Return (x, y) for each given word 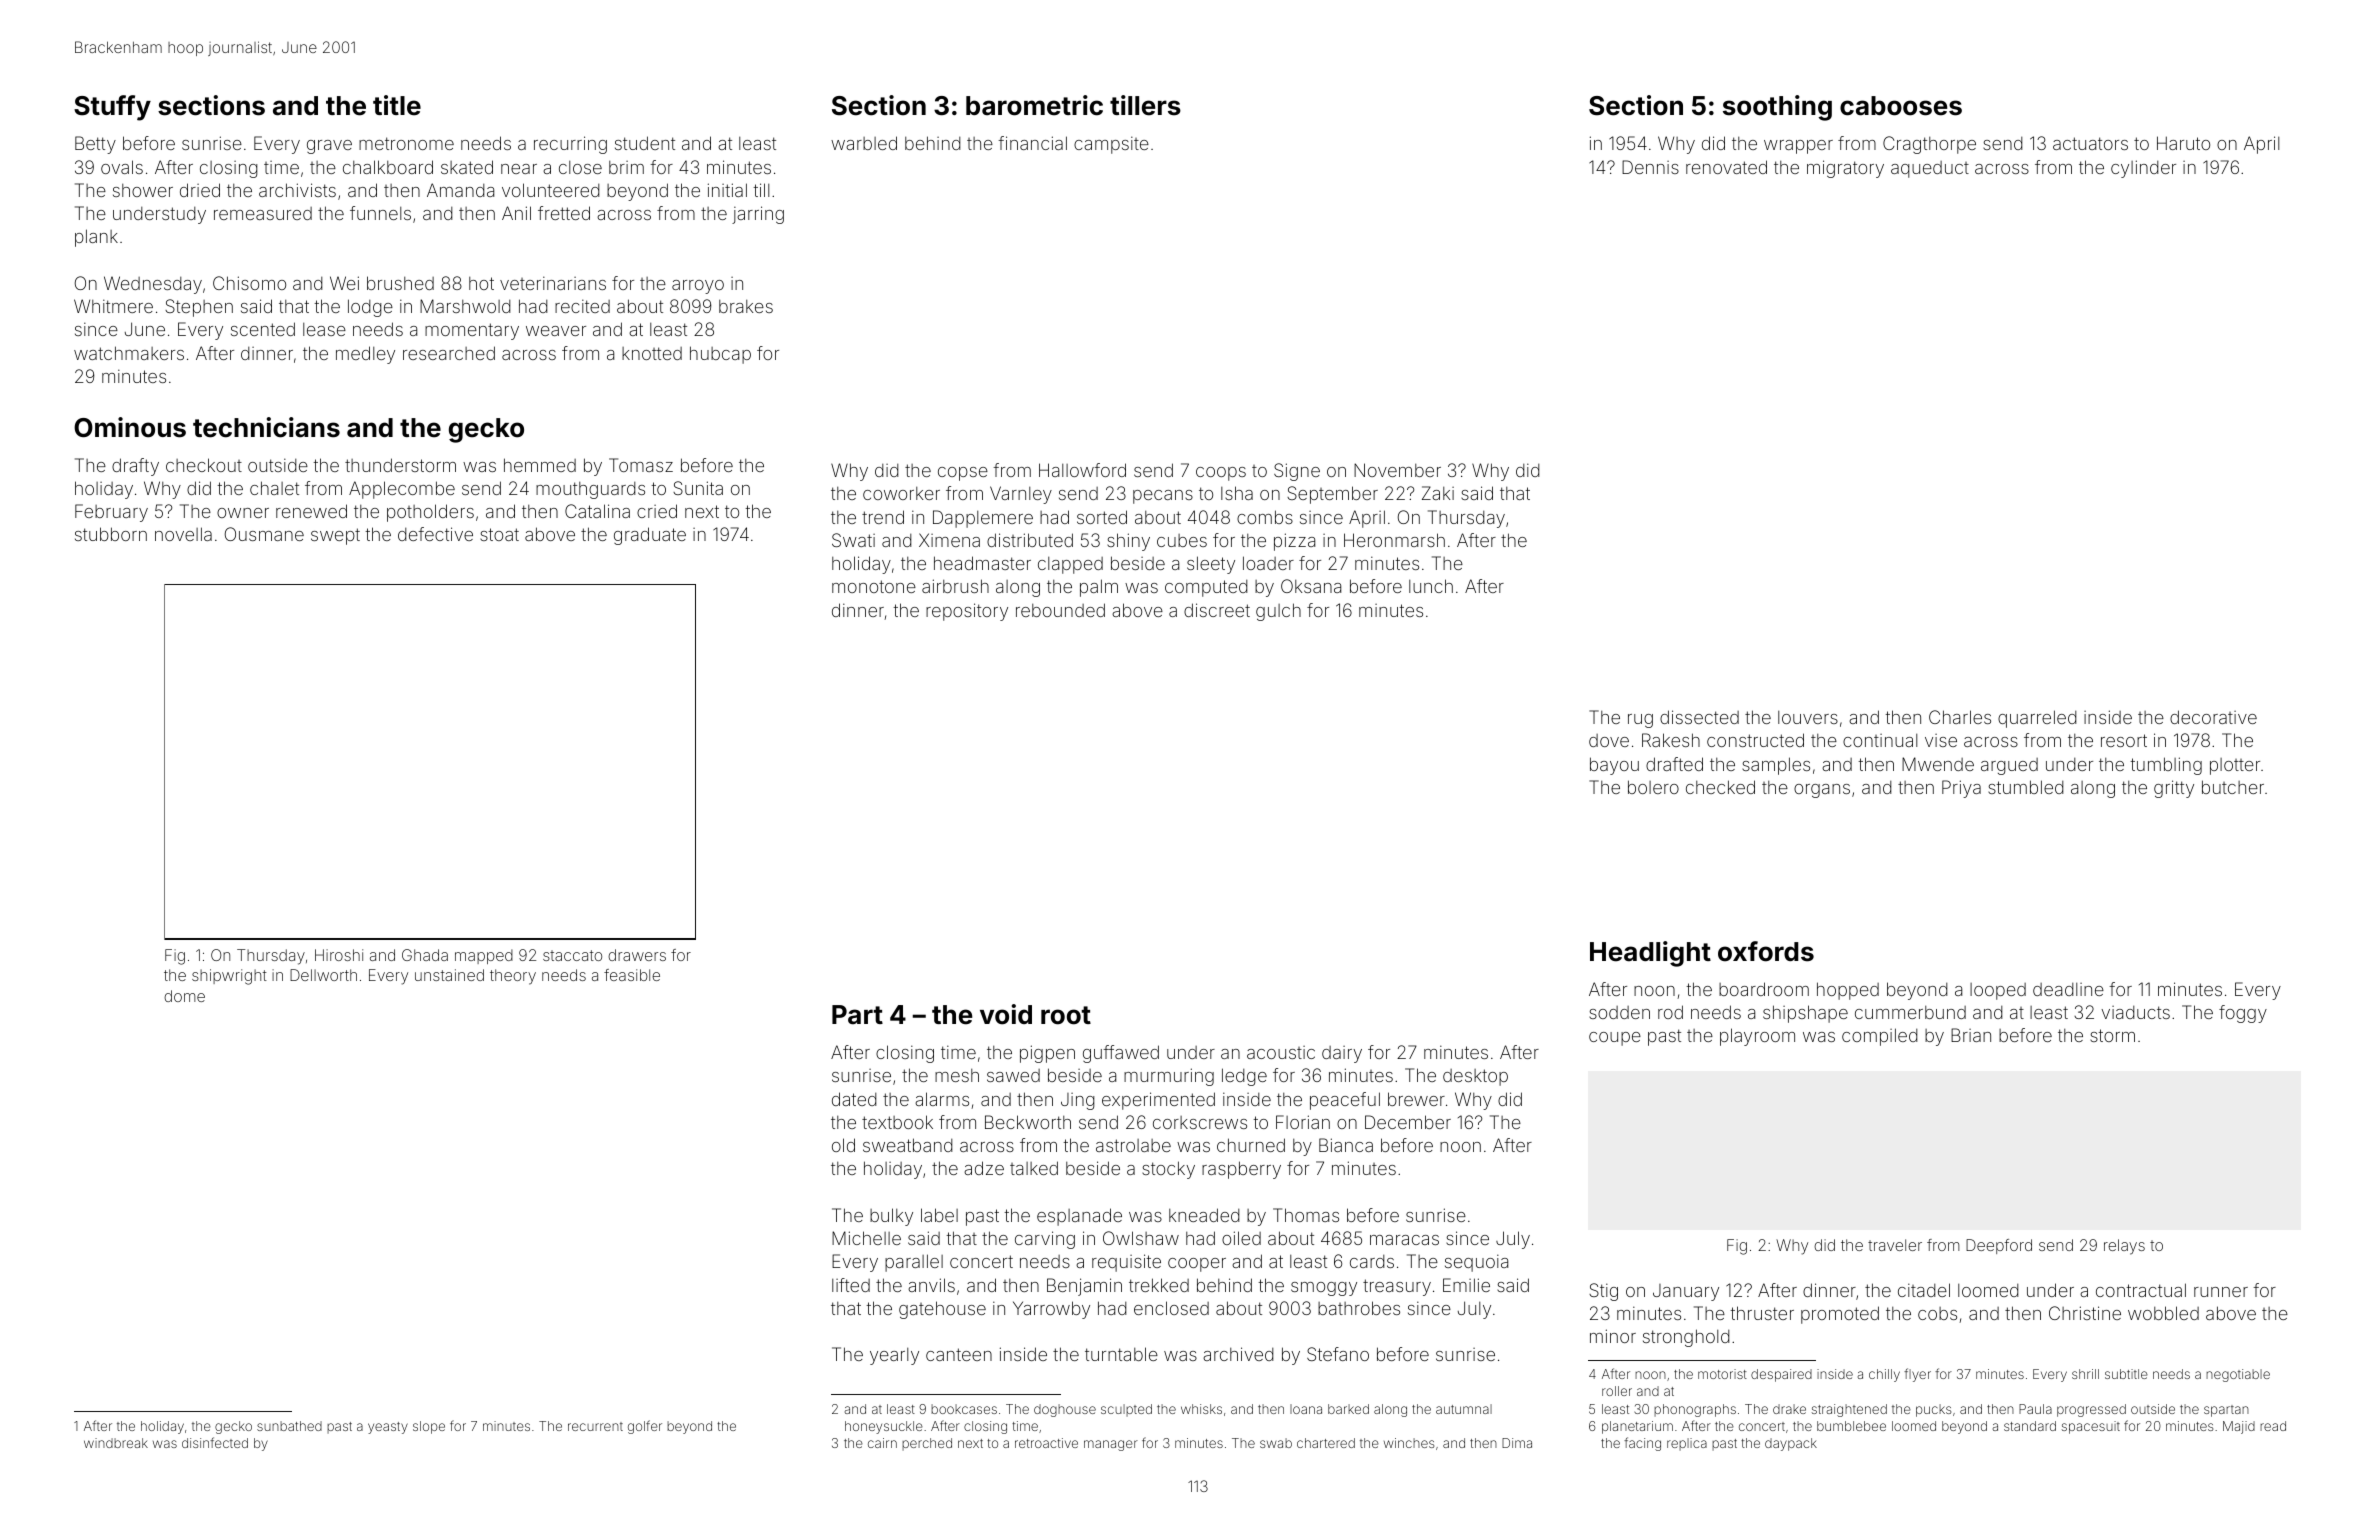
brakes (746, 306)
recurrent (595, 1426)
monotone (874, 586)
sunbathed (289, 1426)
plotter (2235, 766)
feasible (632, 975)
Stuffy (112, 108)
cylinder (2143, 169)
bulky (891, 1217)
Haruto (2183, 143)
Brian (1971, 1035)
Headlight (1650, 954)
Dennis (1650, 167)
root (1066, 1015)
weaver (556, 331)
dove (1609, 740)
